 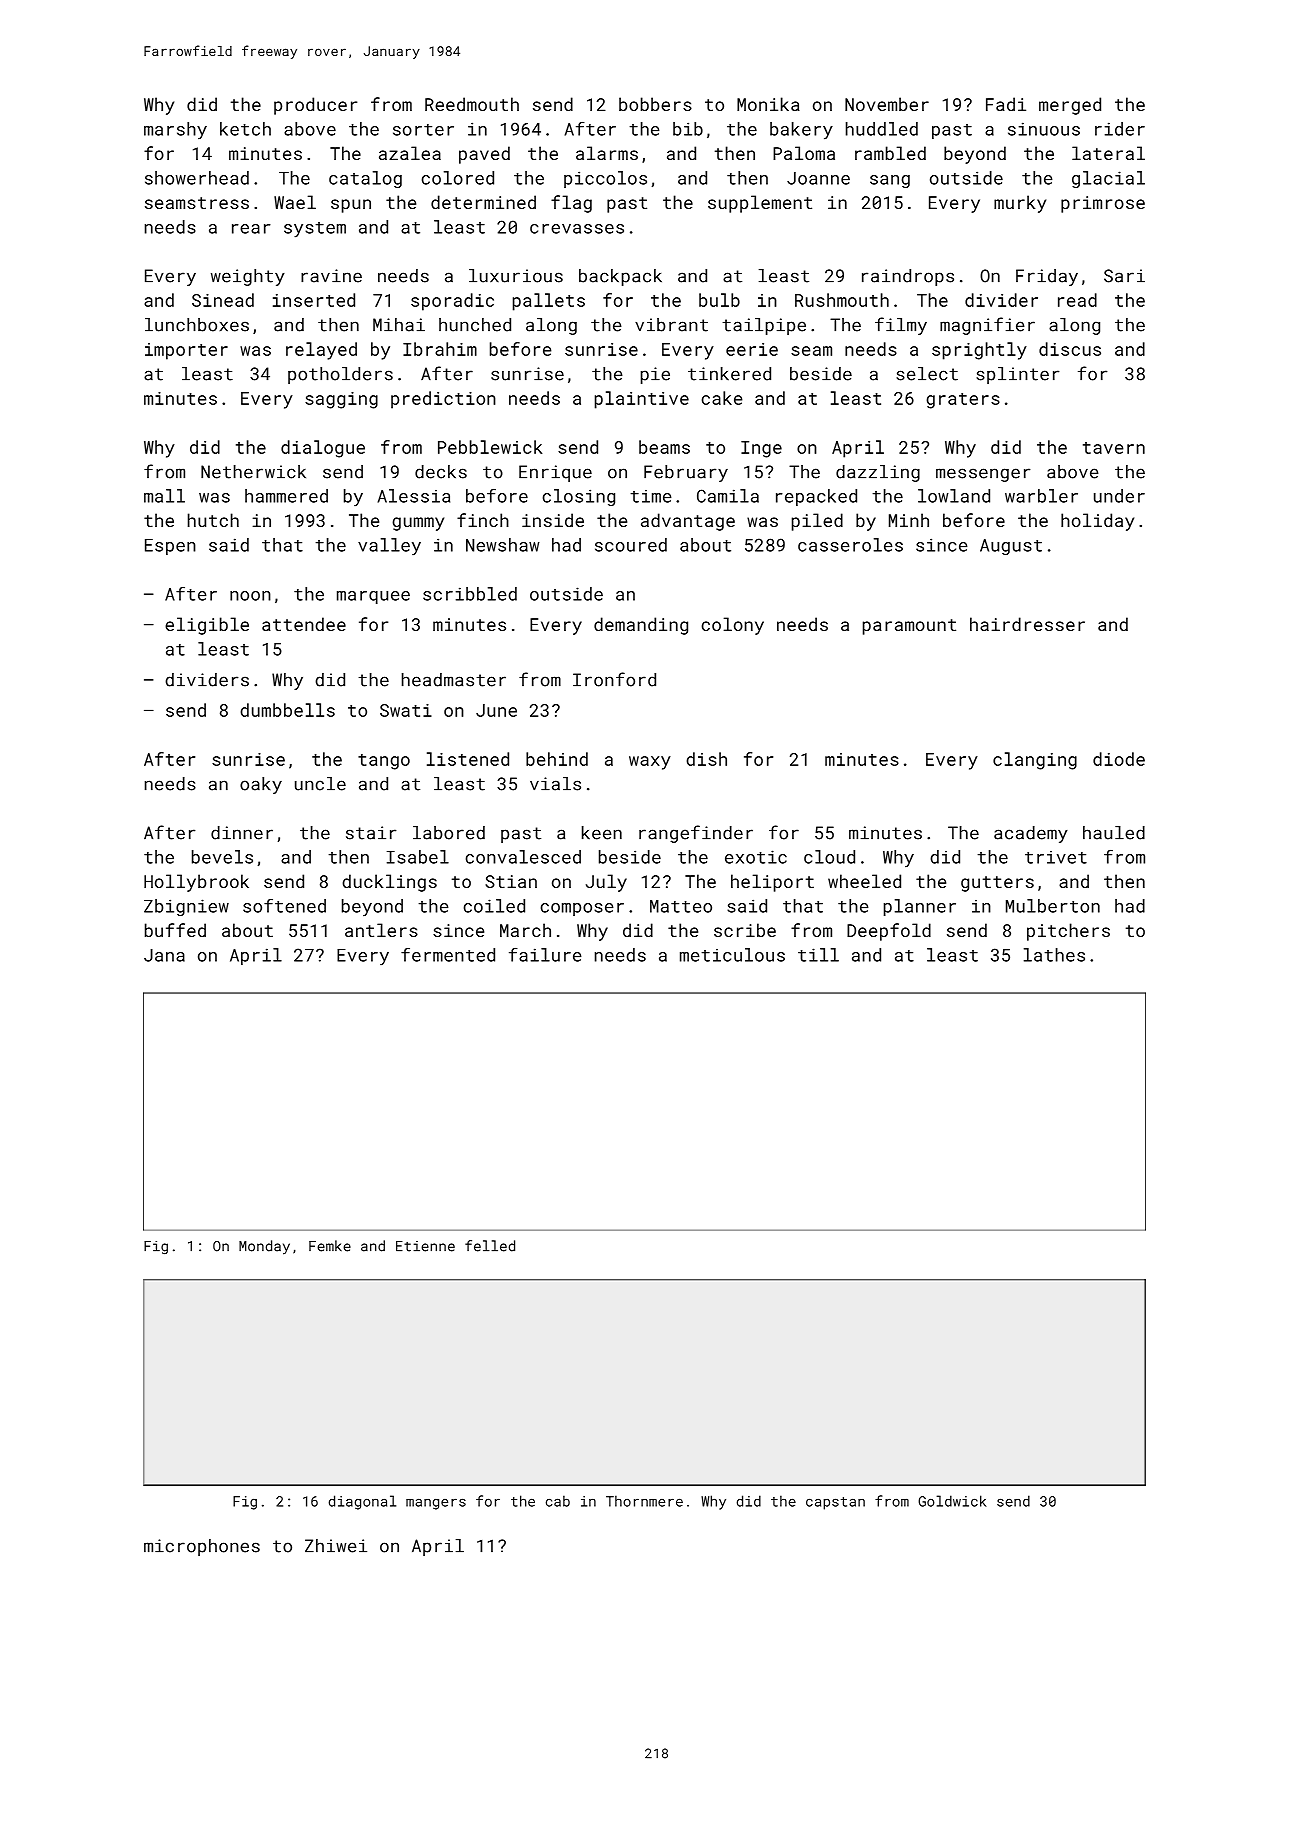 I want to click on Monday, so click(x=264, y=1247).
